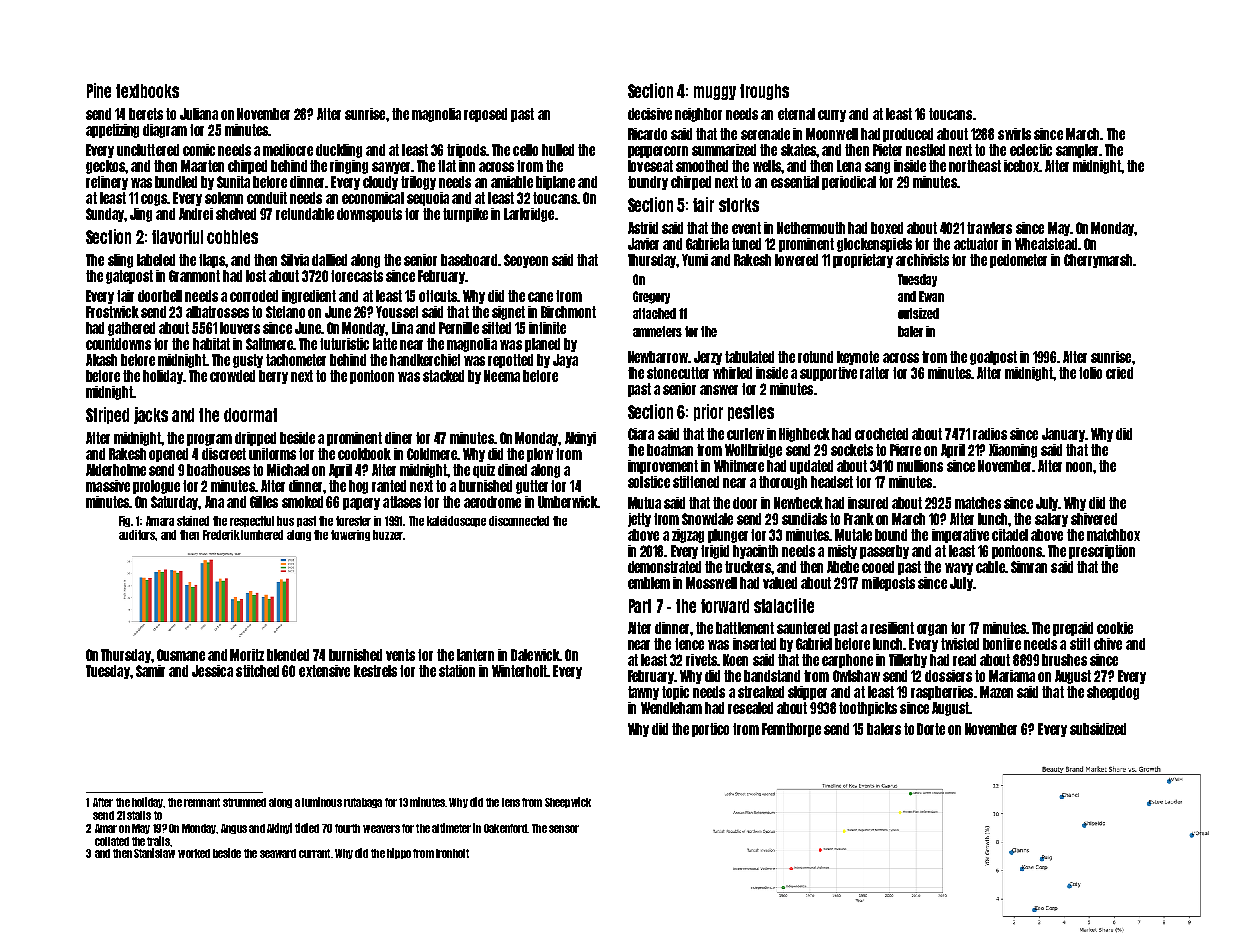 The height and width of the image is (952, 1233). I want to click on Dorte, so click(931, 729).
